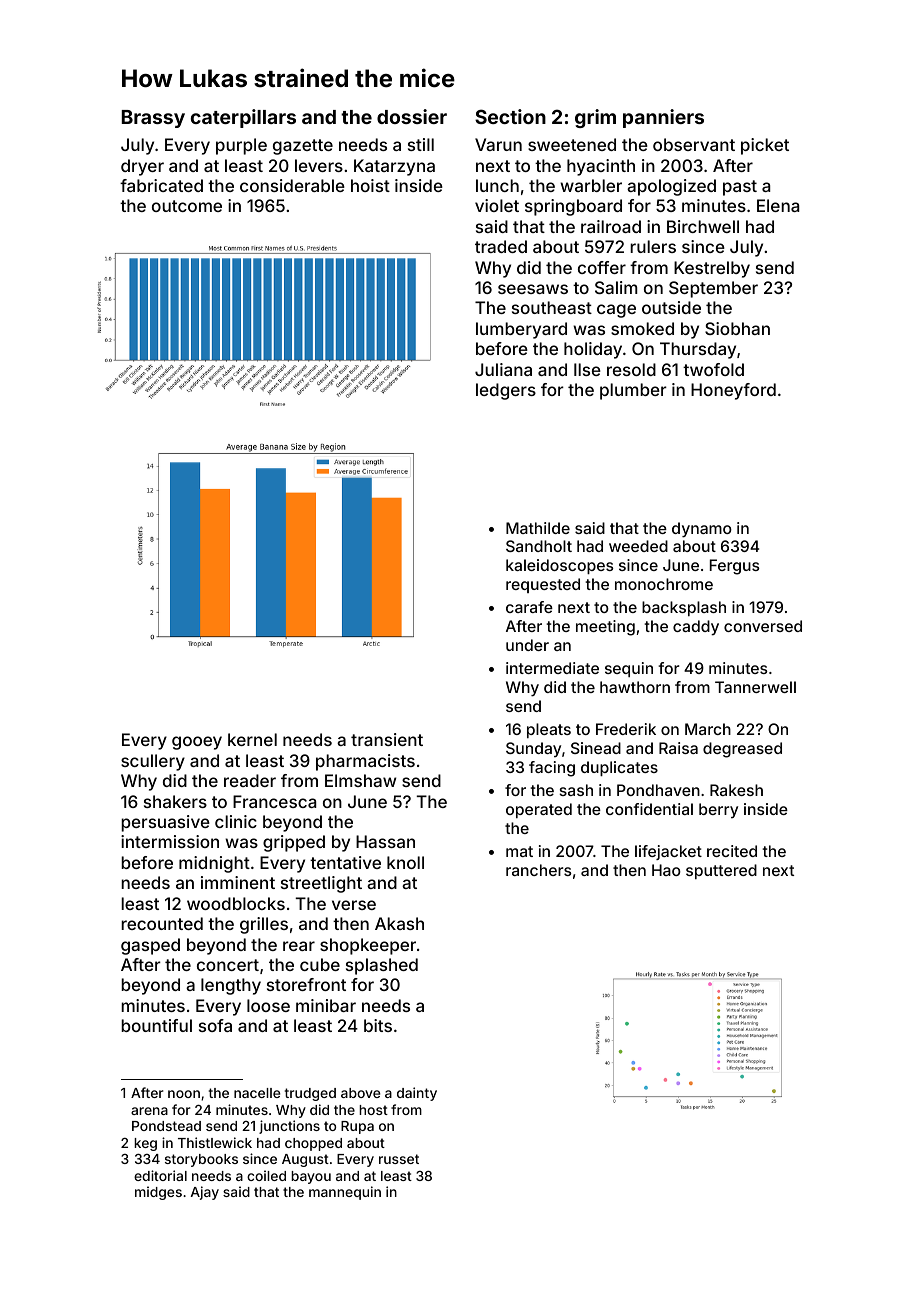 This image has height=1314, width=924. What do you see at coordinates (197, 743) in the image?
I see `gooey` at bounding box center [197, 743].
